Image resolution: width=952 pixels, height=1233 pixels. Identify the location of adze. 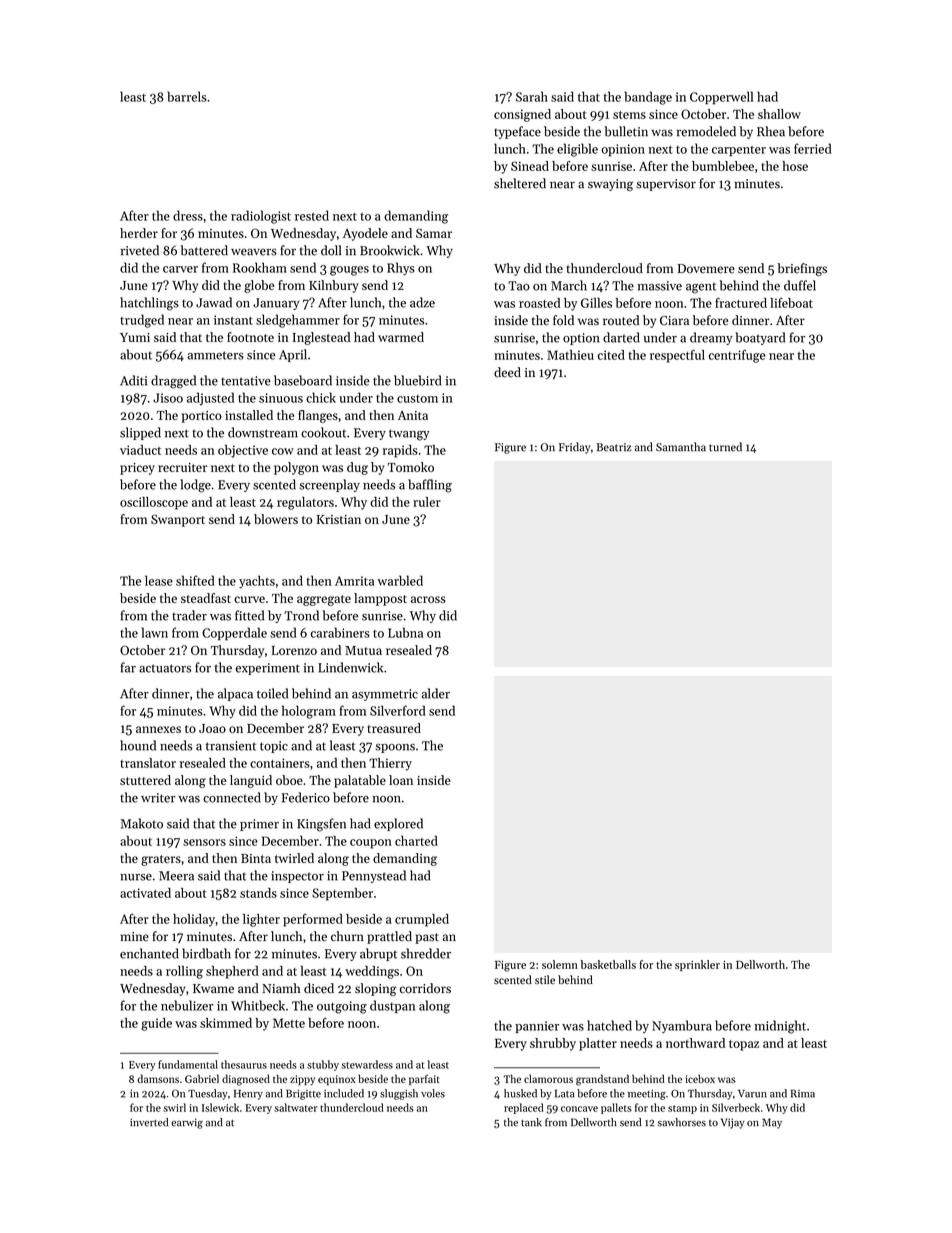
(422, 302).
